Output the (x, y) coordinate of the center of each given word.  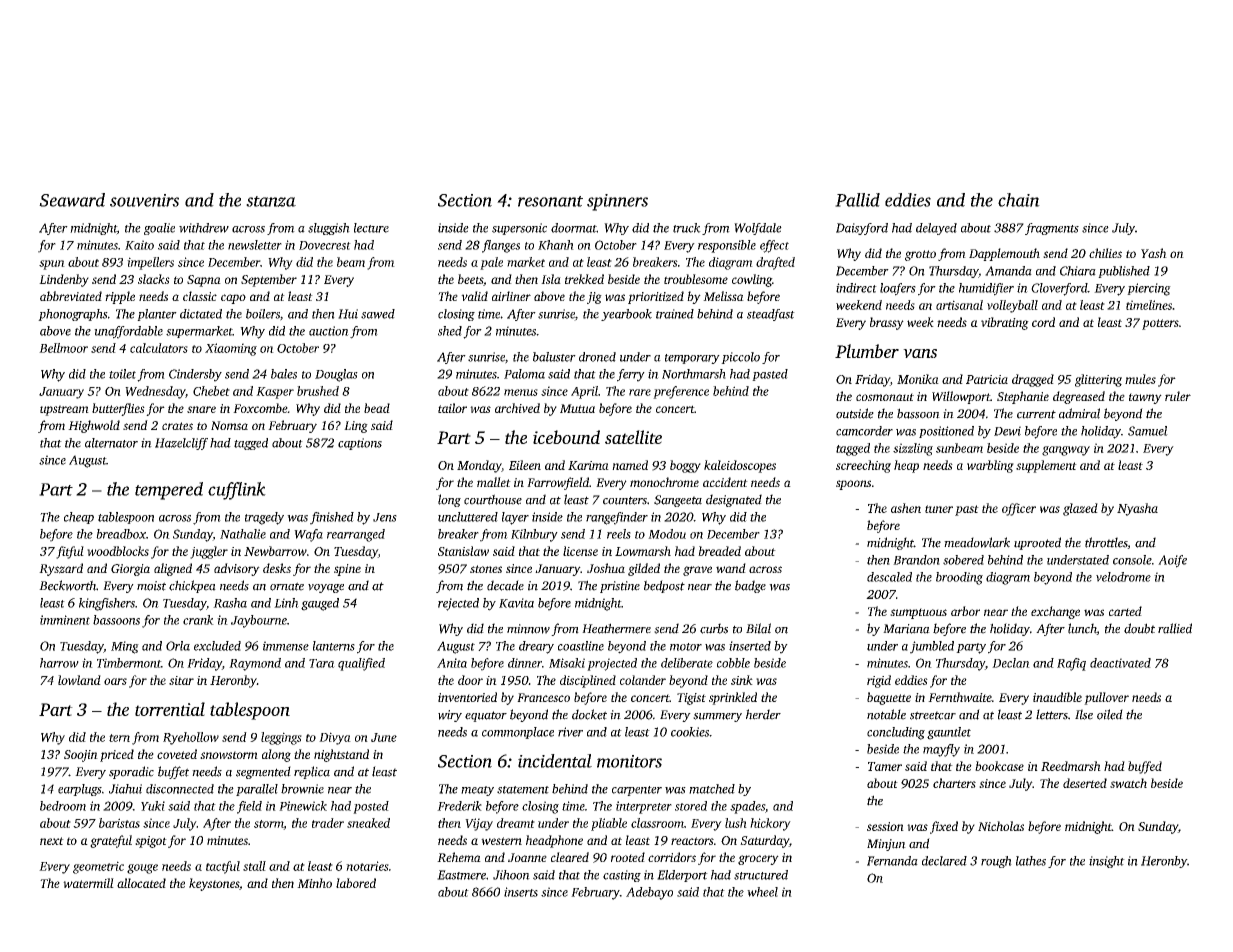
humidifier (986, 289)
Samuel (1148, 431)
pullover (1106, 698)
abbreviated (71, 296)
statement (523, 790)
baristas (119, 823)
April (584, 392)
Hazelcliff (181, 444)
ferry (631, 375)
